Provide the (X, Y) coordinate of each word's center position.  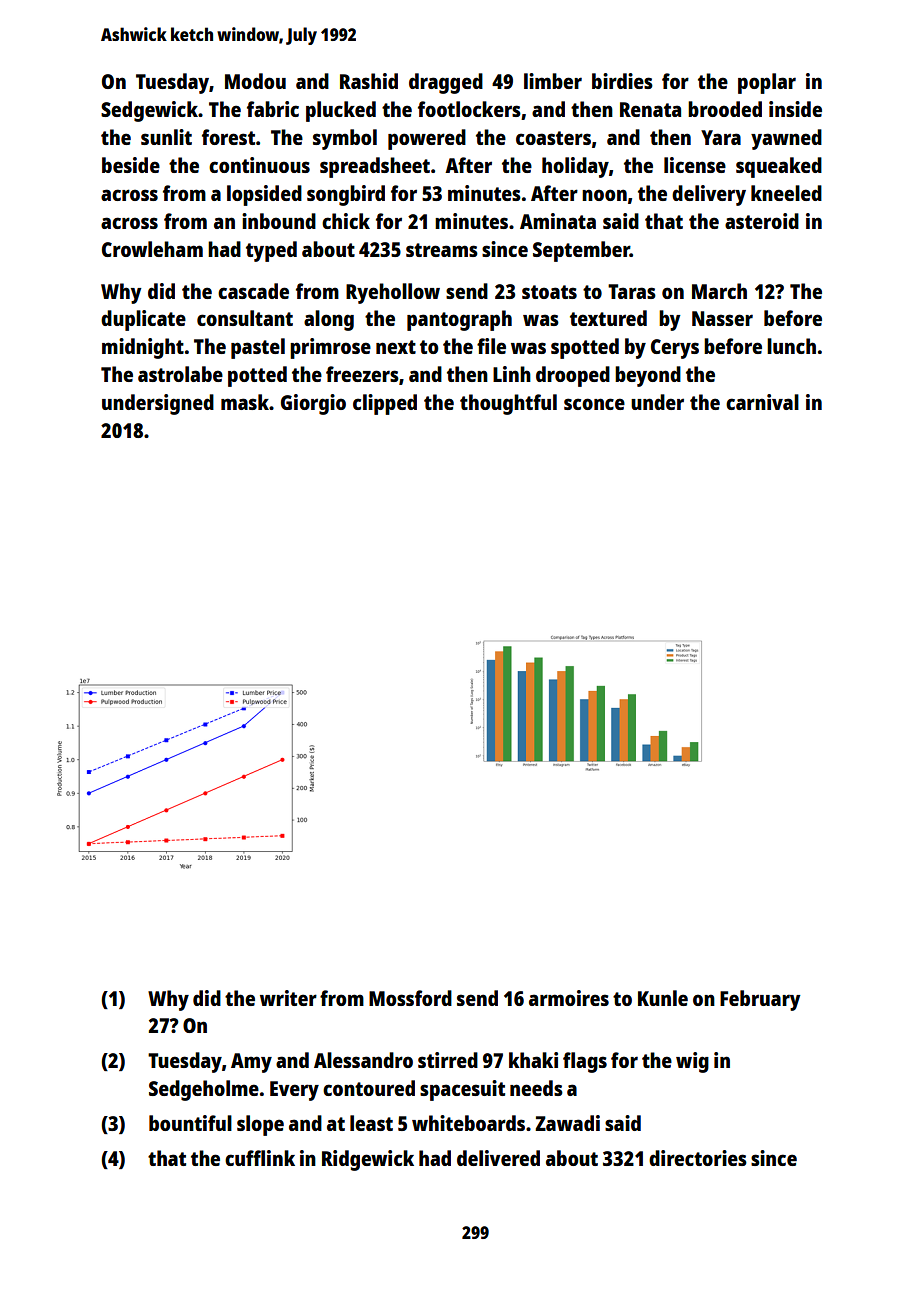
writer (288, 998)
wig (692, 1062)
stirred (448, 1060)
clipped (385, 404)
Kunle (663, 998)
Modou (255, 81)
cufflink (260, 1158)
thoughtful (508, 404)
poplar (767, 83)
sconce (594, 404)
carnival (762, 402)
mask (245, 402)
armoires (569, 998)
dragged (446, 83)
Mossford (410, 998)
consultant (245, 318)
